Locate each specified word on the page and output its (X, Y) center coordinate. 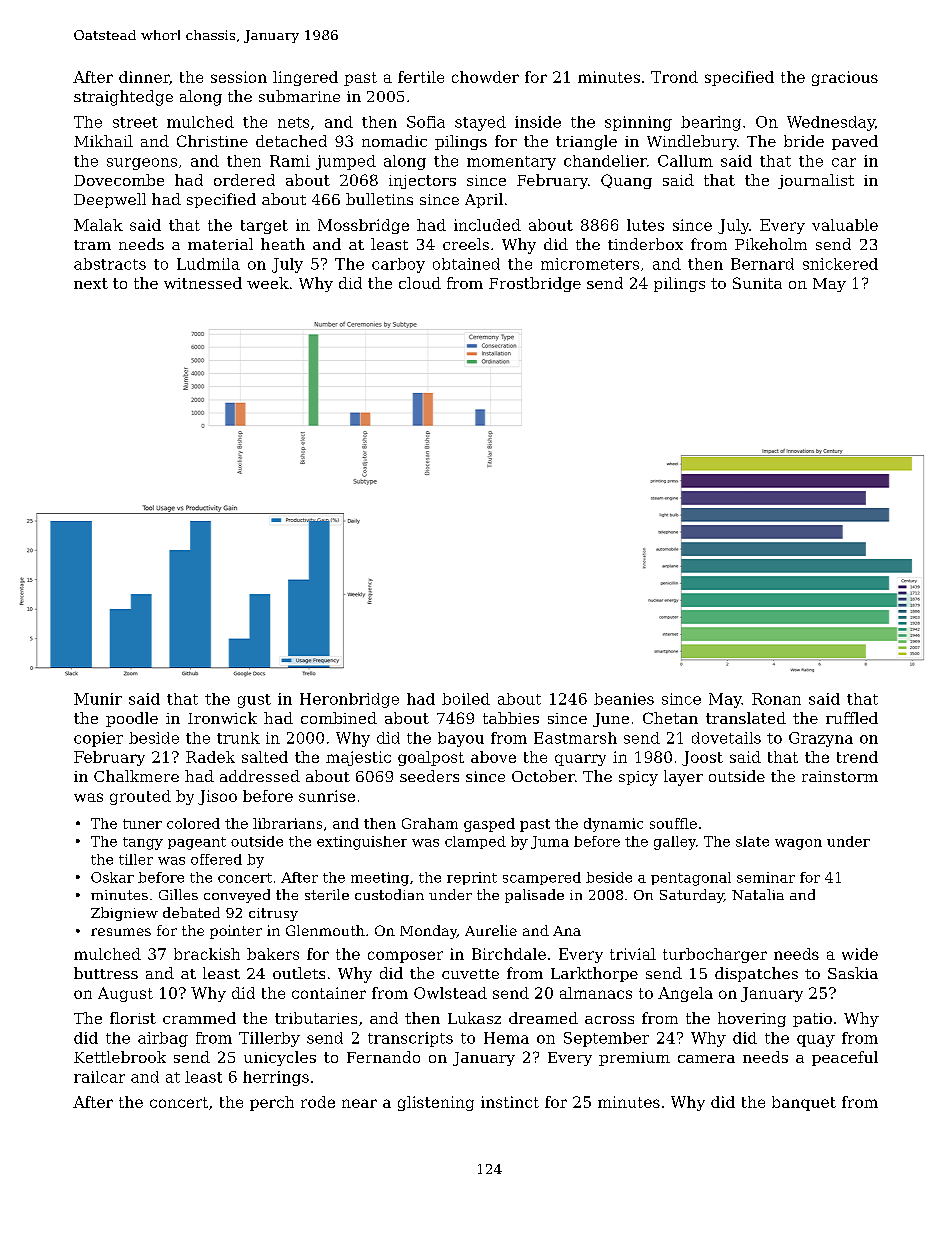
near (359, 1103)
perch (272, 1103)
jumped (346, 162)
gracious (845, 78)
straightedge (123, 98)
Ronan (776, 699)
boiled (466, 699)
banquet (804, 1103)
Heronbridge (349, 700)
